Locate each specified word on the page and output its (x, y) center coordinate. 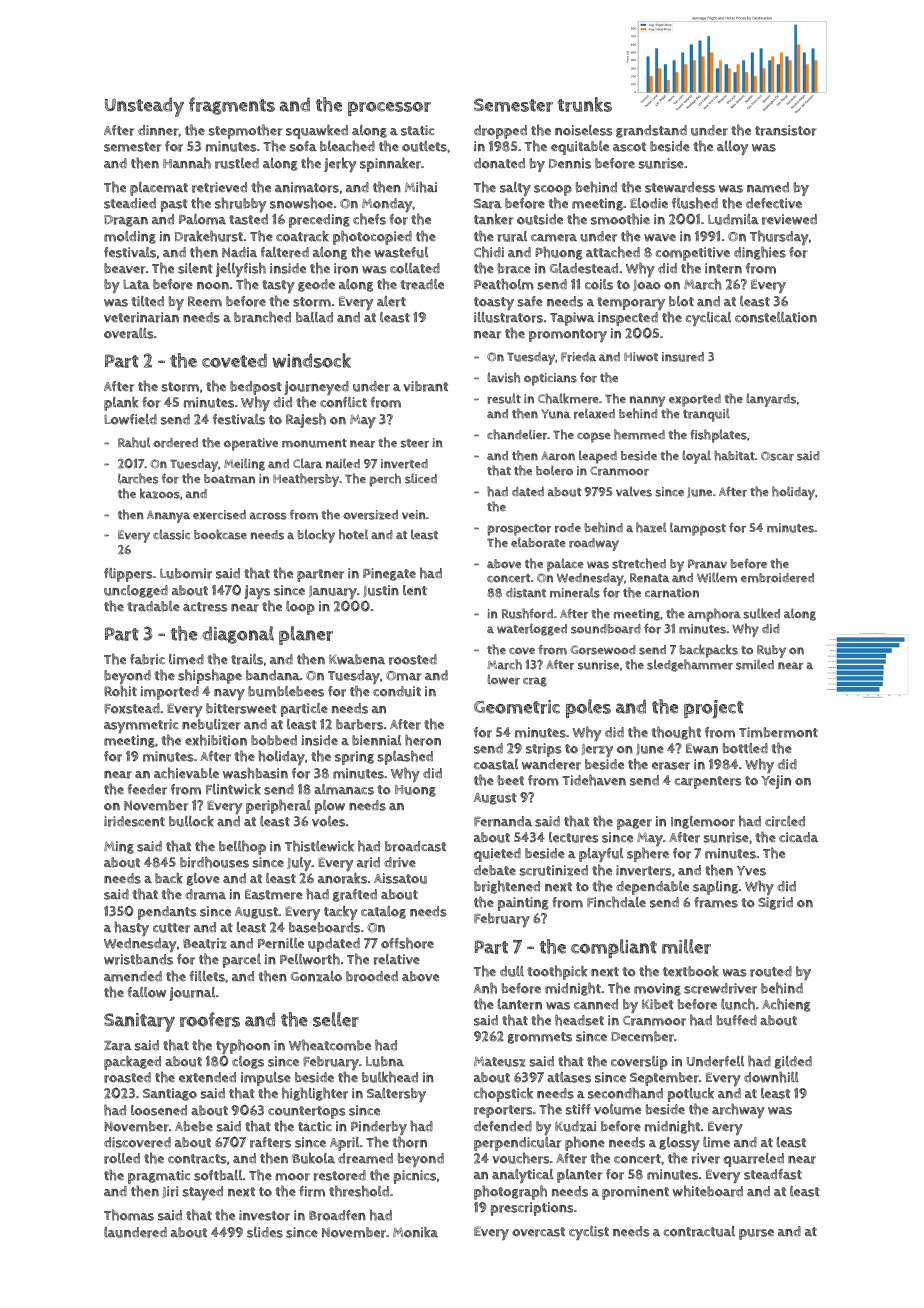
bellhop (242, 847)
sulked (761, 613)
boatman (229, 479)
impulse (266, 1080)
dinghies (760, 253)
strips (544, 750)
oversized (370, 515)
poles (588, 708)
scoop (553, 190)
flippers (128, 575)
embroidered (777, 578)
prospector (519, 530)
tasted (248, 219)
